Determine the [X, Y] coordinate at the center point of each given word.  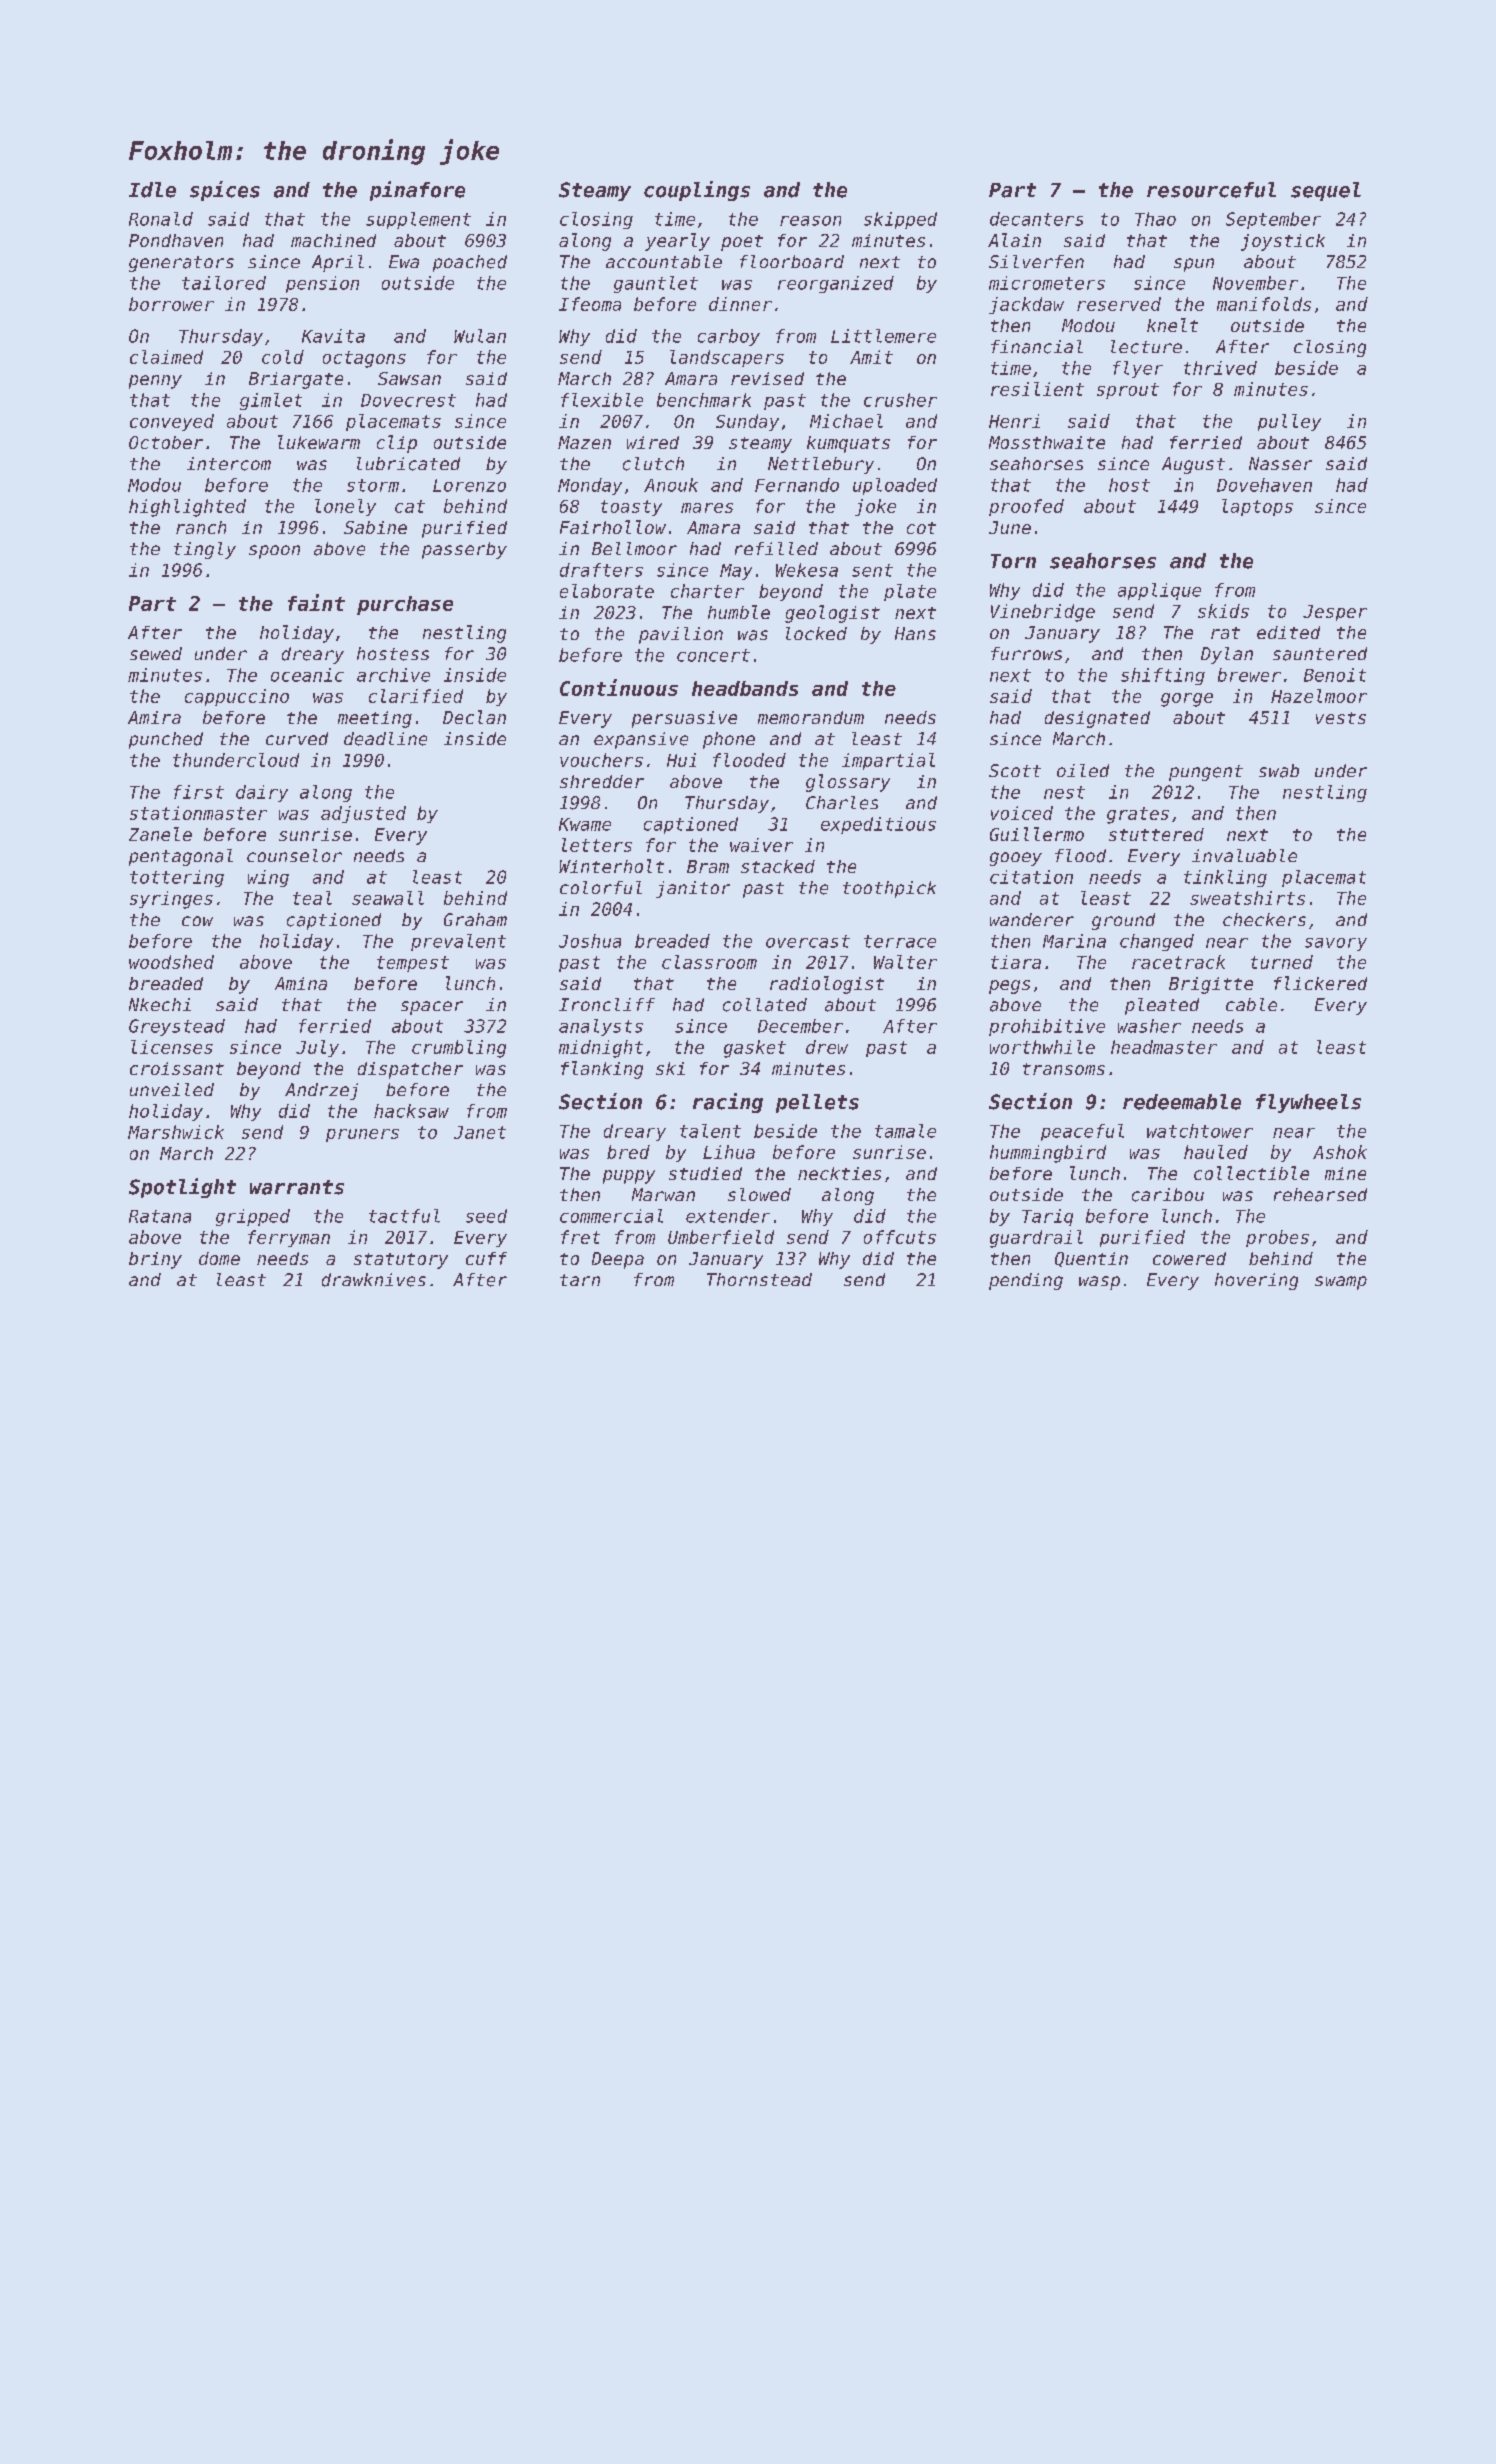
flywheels [1308, 1103]
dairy [262, 793]
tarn [580, 1280]
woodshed [171, 962]
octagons [364, 359]
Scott [1015, 770]
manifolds [1264, 304]
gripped [253, 1217]
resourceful [1211, 190]
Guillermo [1037, 834]
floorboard [792, 262]
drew [827, 1047]
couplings [697, 191]
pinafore [417, 191]
